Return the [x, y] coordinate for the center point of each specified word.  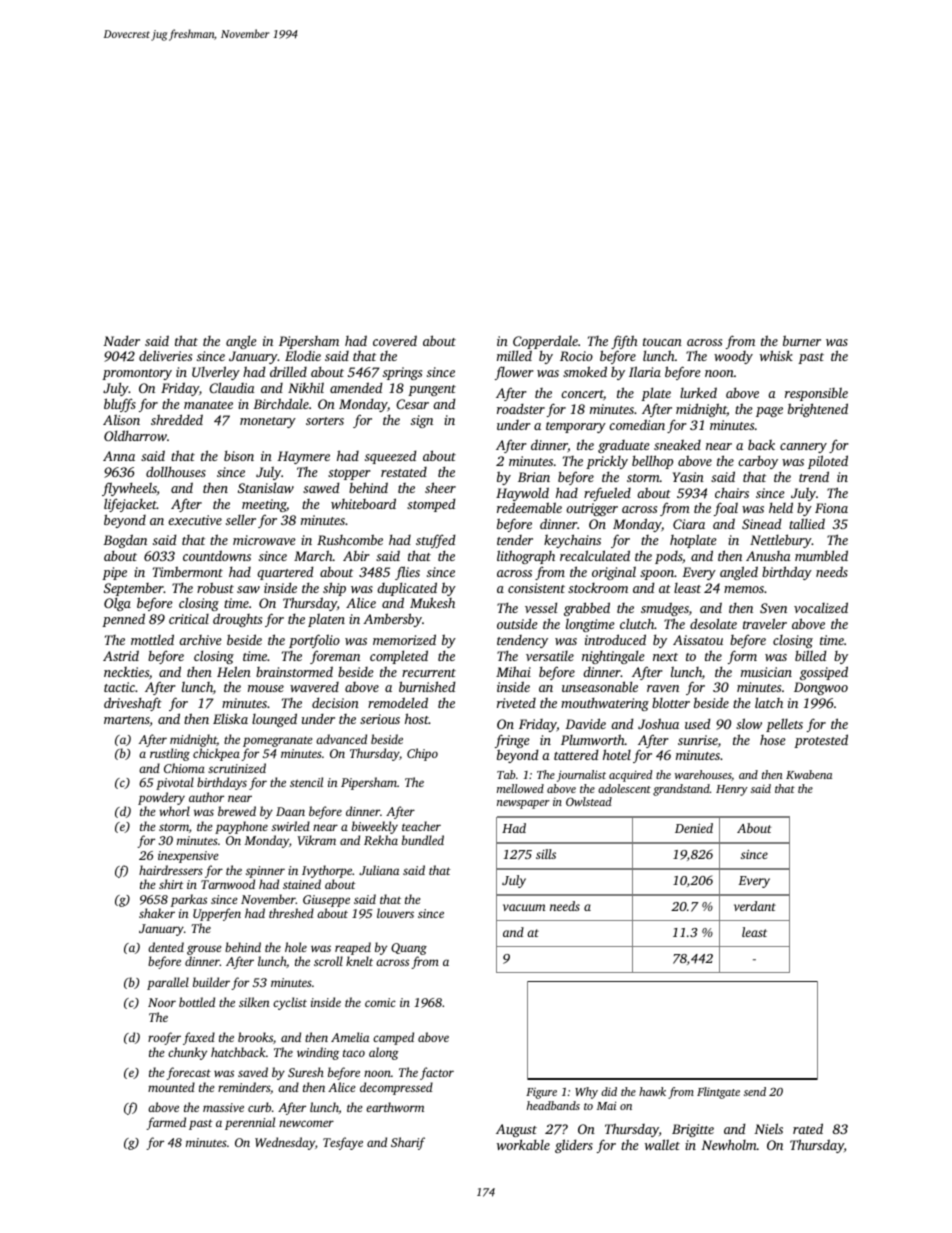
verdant [755, 906]
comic [380, 1002]
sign [422, 421]
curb [259, 1107]
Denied [694, 828]
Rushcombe [350, 539]
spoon [657, 575]
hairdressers [171, 870]
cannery [803, 448]
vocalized [821, 607]
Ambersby [392, 620]
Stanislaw [266, 487]
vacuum [524, 907]
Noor [162, 1002]
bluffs [120, 405]
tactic [119, 687]
